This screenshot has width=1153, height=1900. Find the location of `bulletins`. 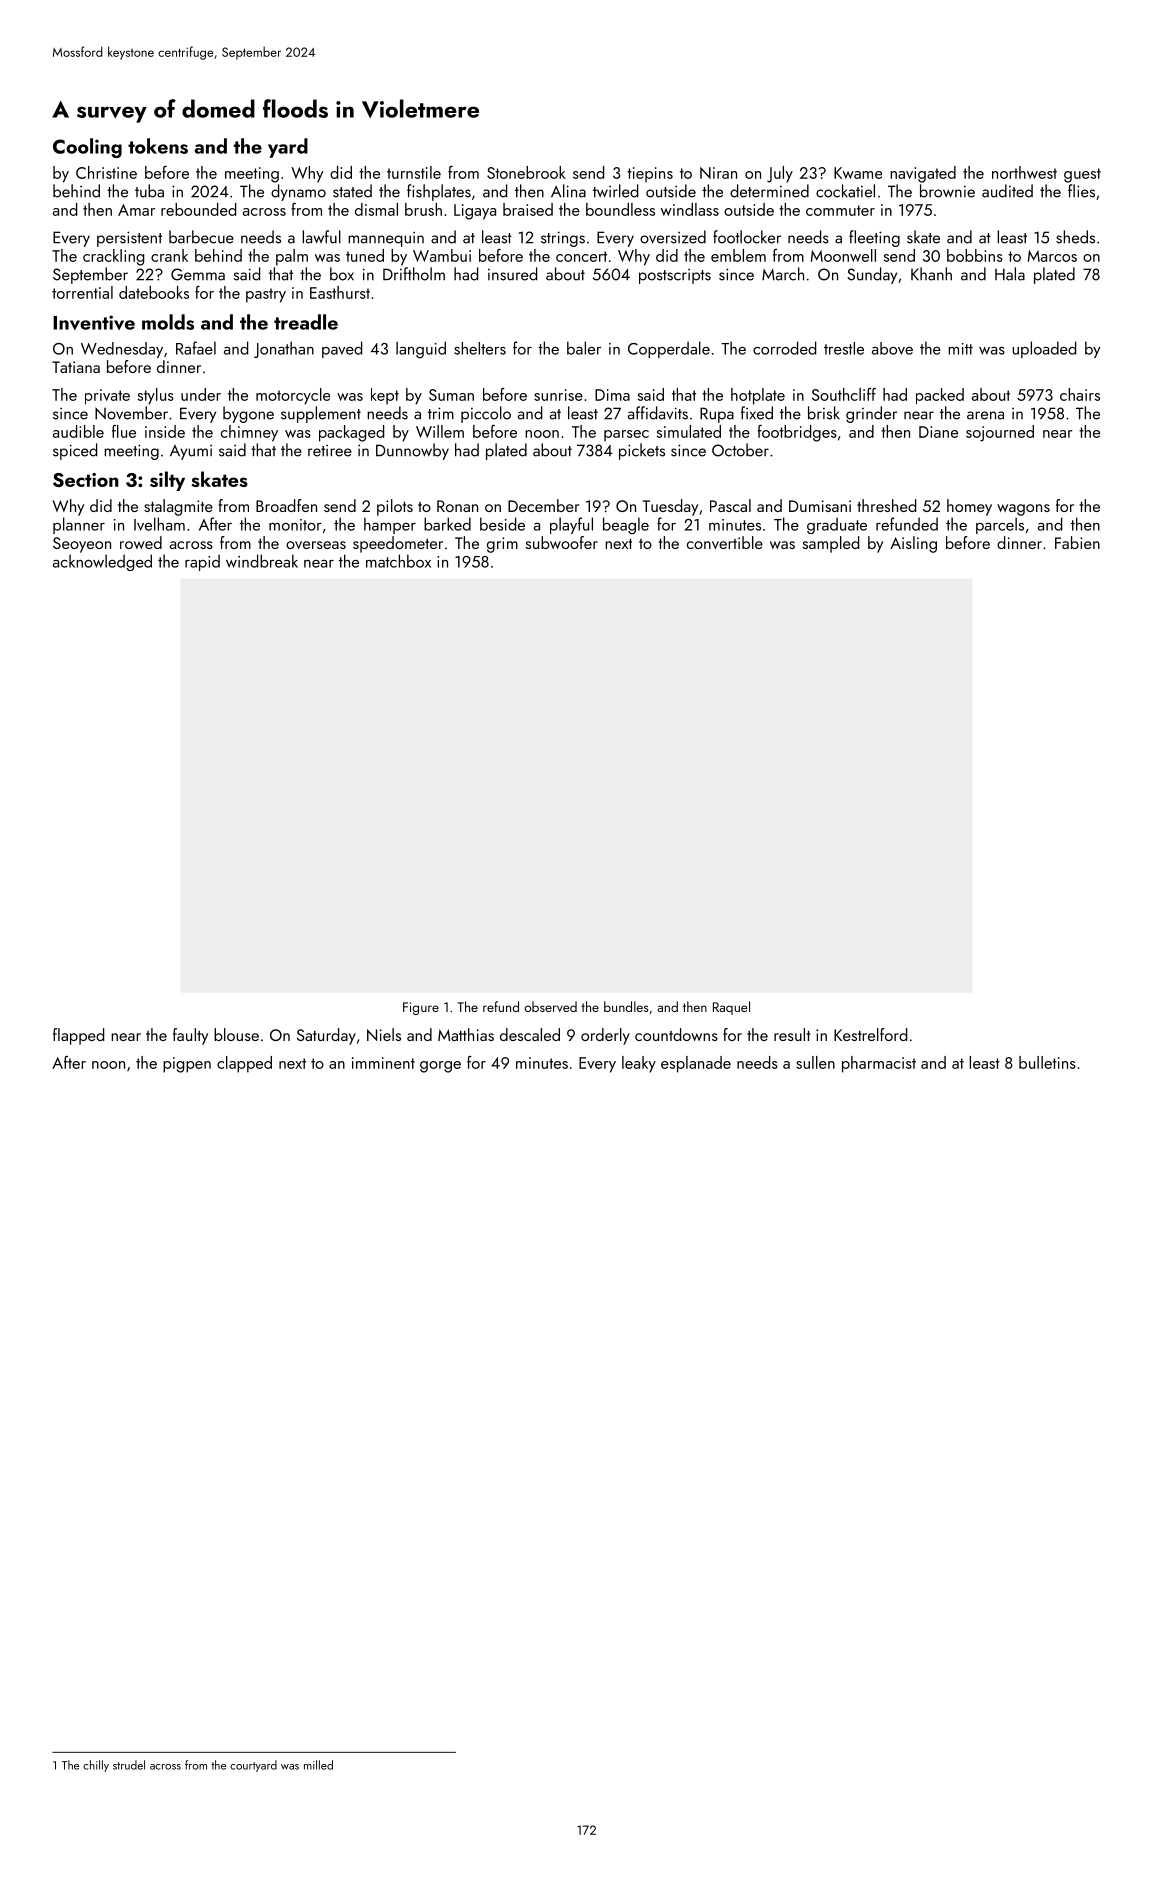

bulletins is located at coordinates (1047, 1062).
